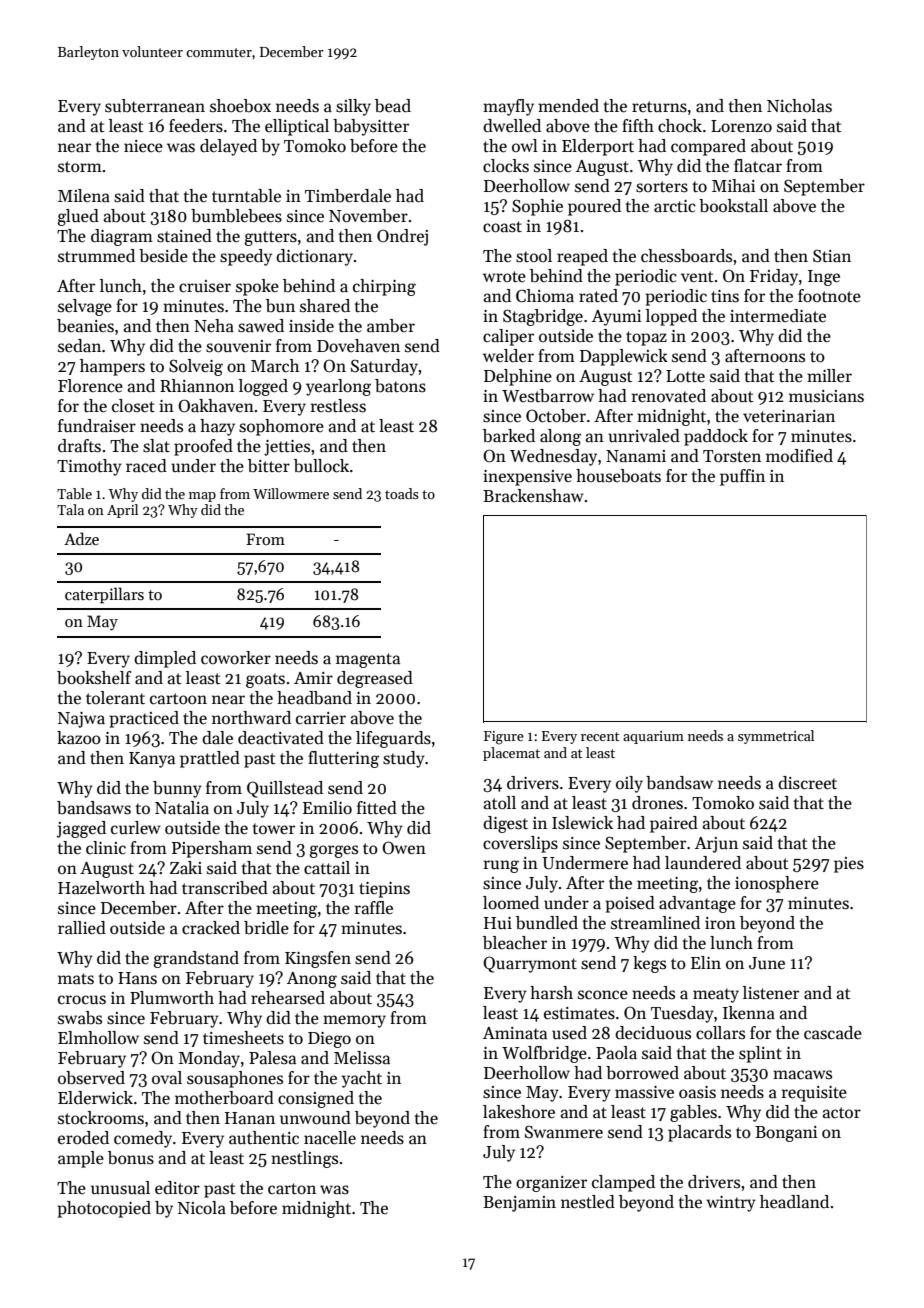 The height and width of the document is (1308, 924). I want to click on flatcar, so click(758, 166).
